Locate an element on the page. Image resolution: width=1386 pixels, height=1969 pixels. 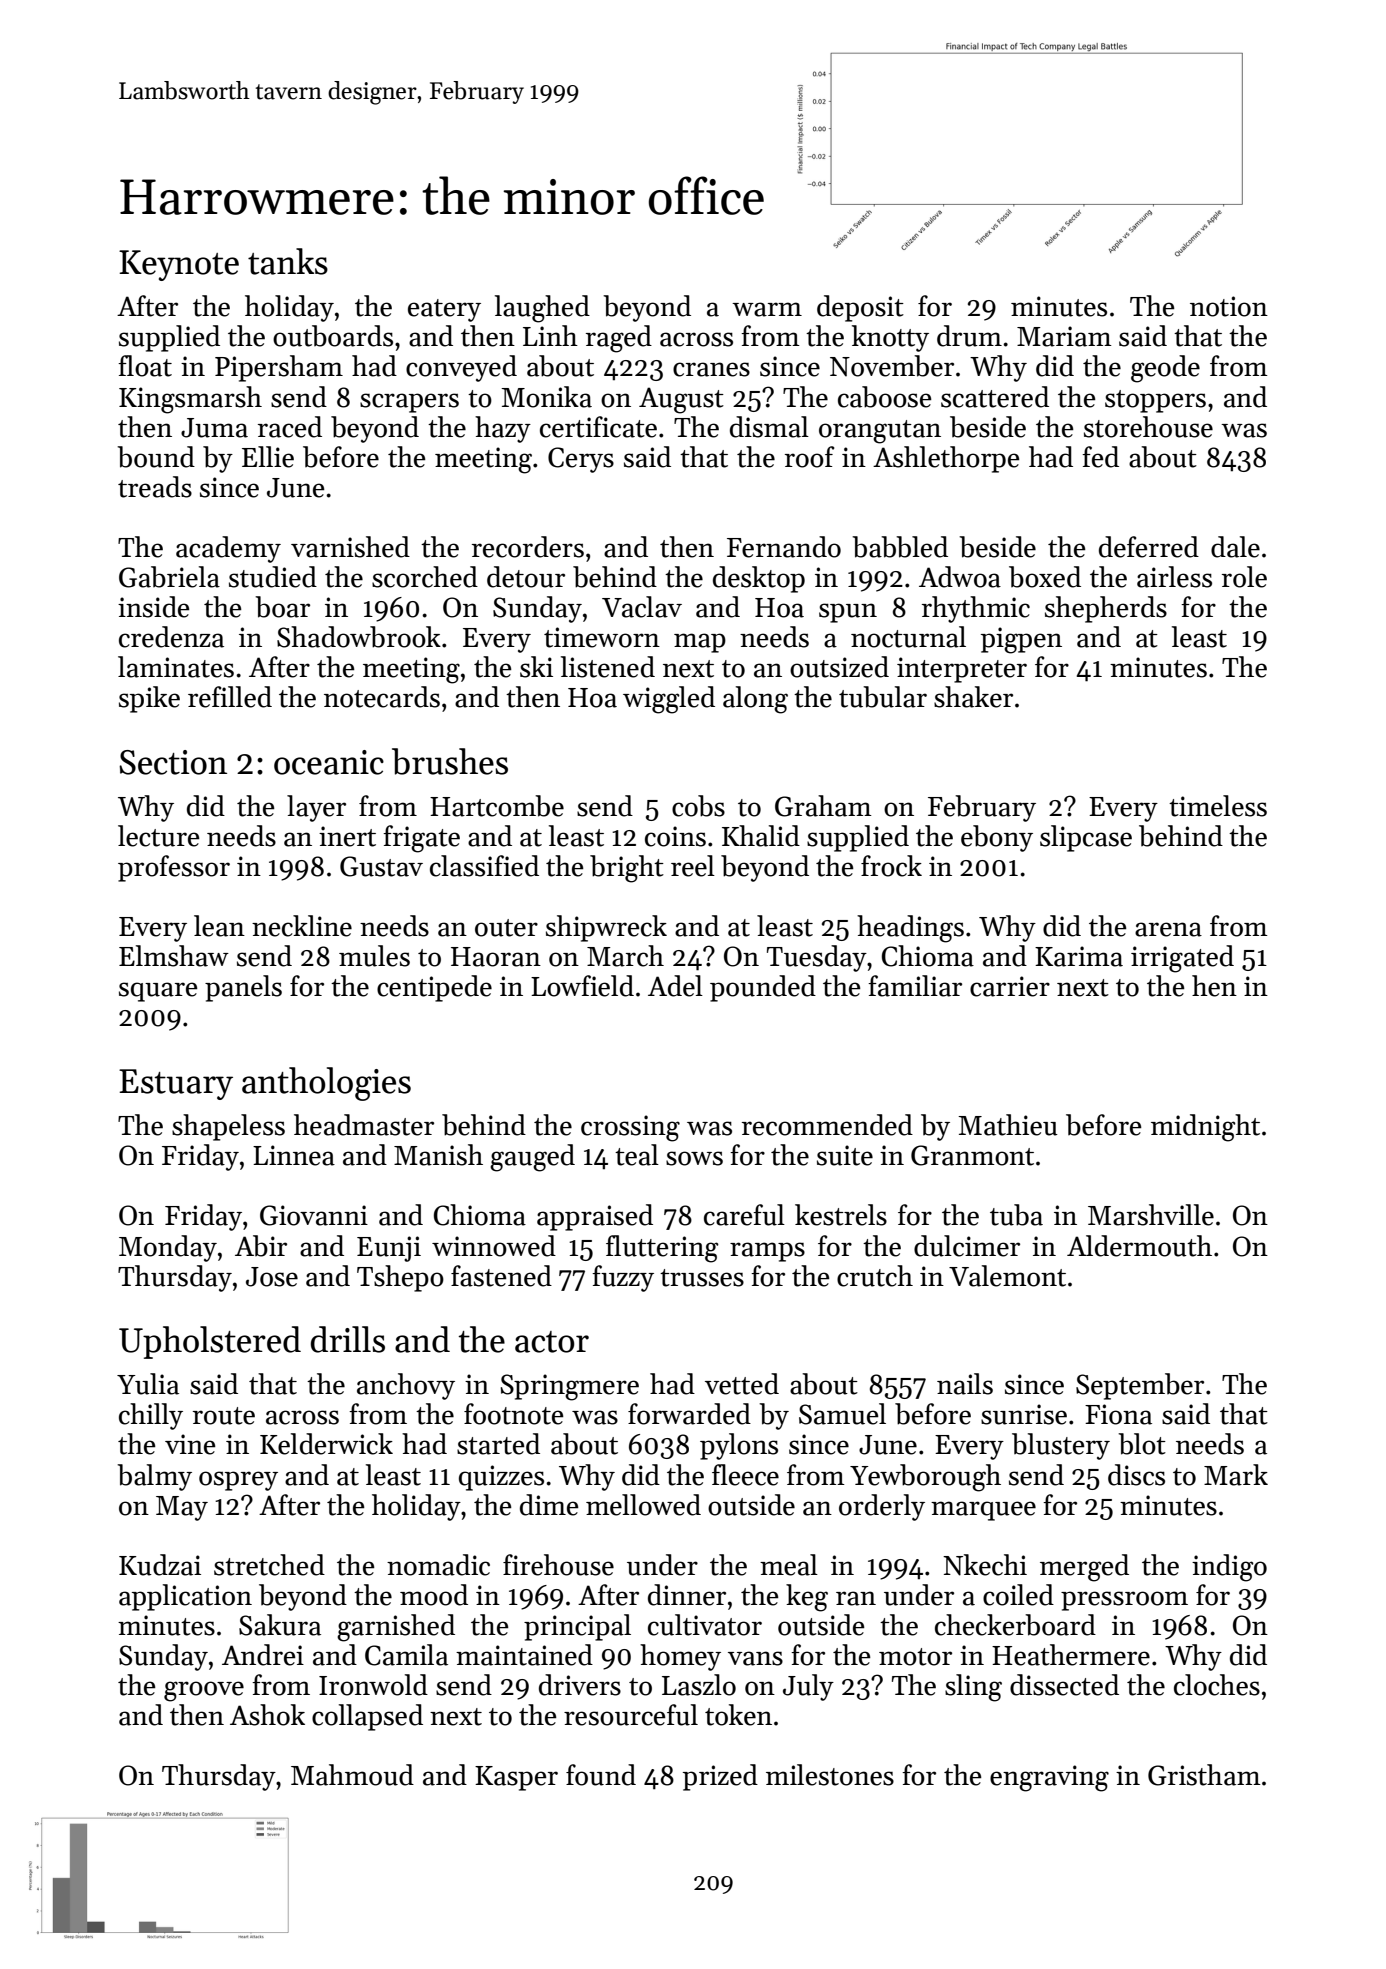
Karima is located at coordinates (1079, 956).
